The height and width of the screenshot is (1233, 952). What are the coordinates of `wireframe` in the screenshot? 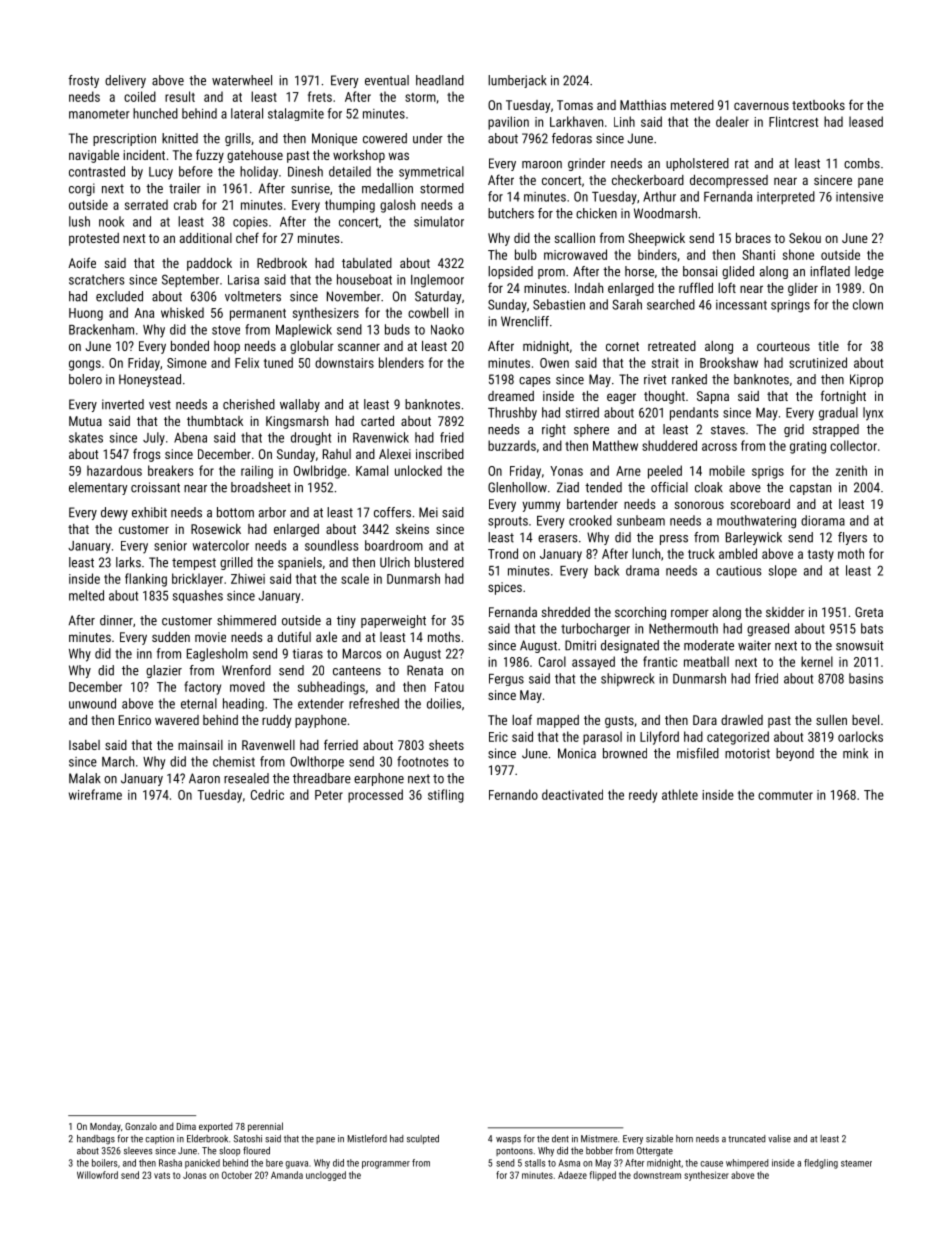 It's located at (95, 794).
